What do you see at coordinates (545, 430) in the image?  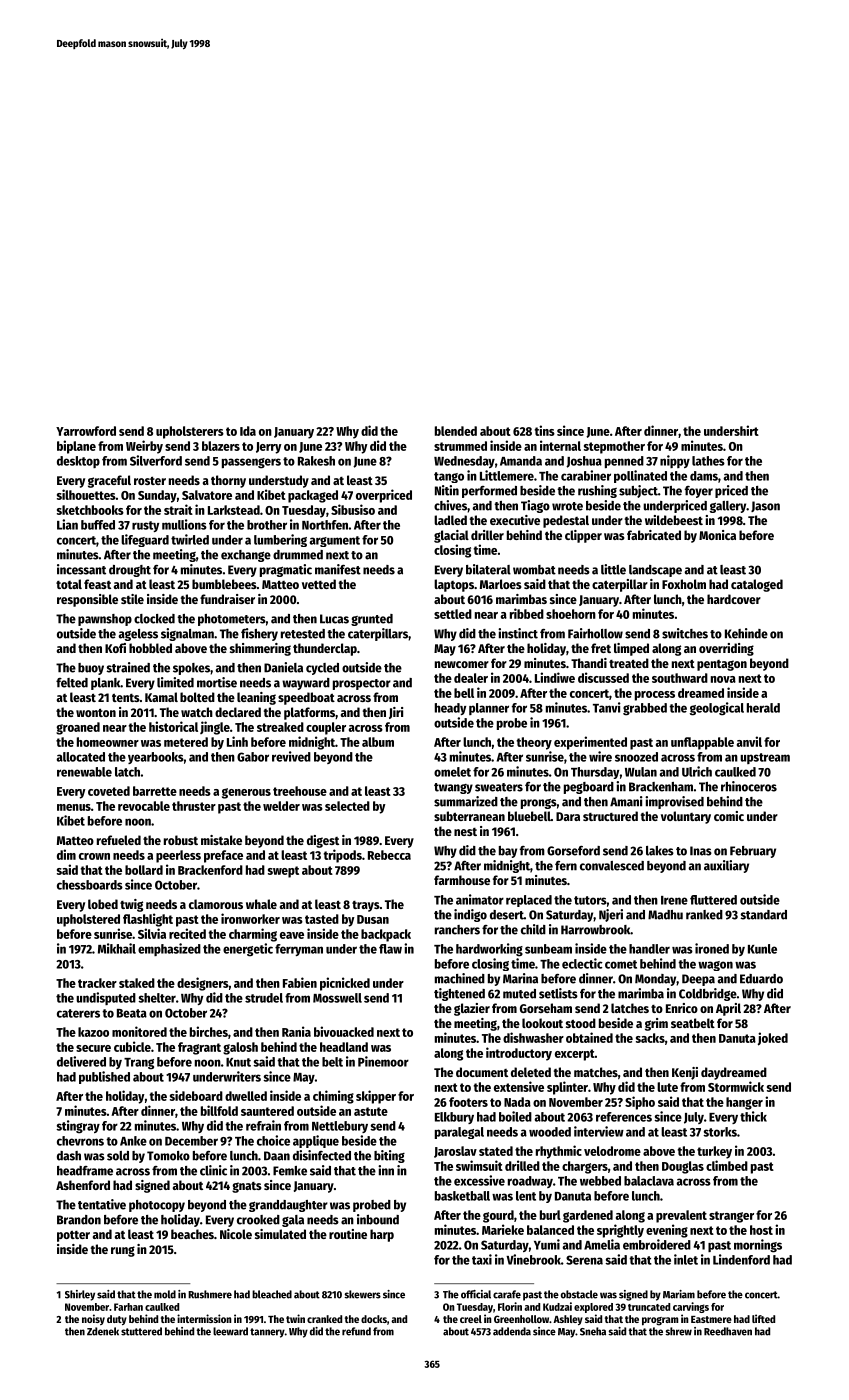 I see `tins` at bounding box center [545, 430].
